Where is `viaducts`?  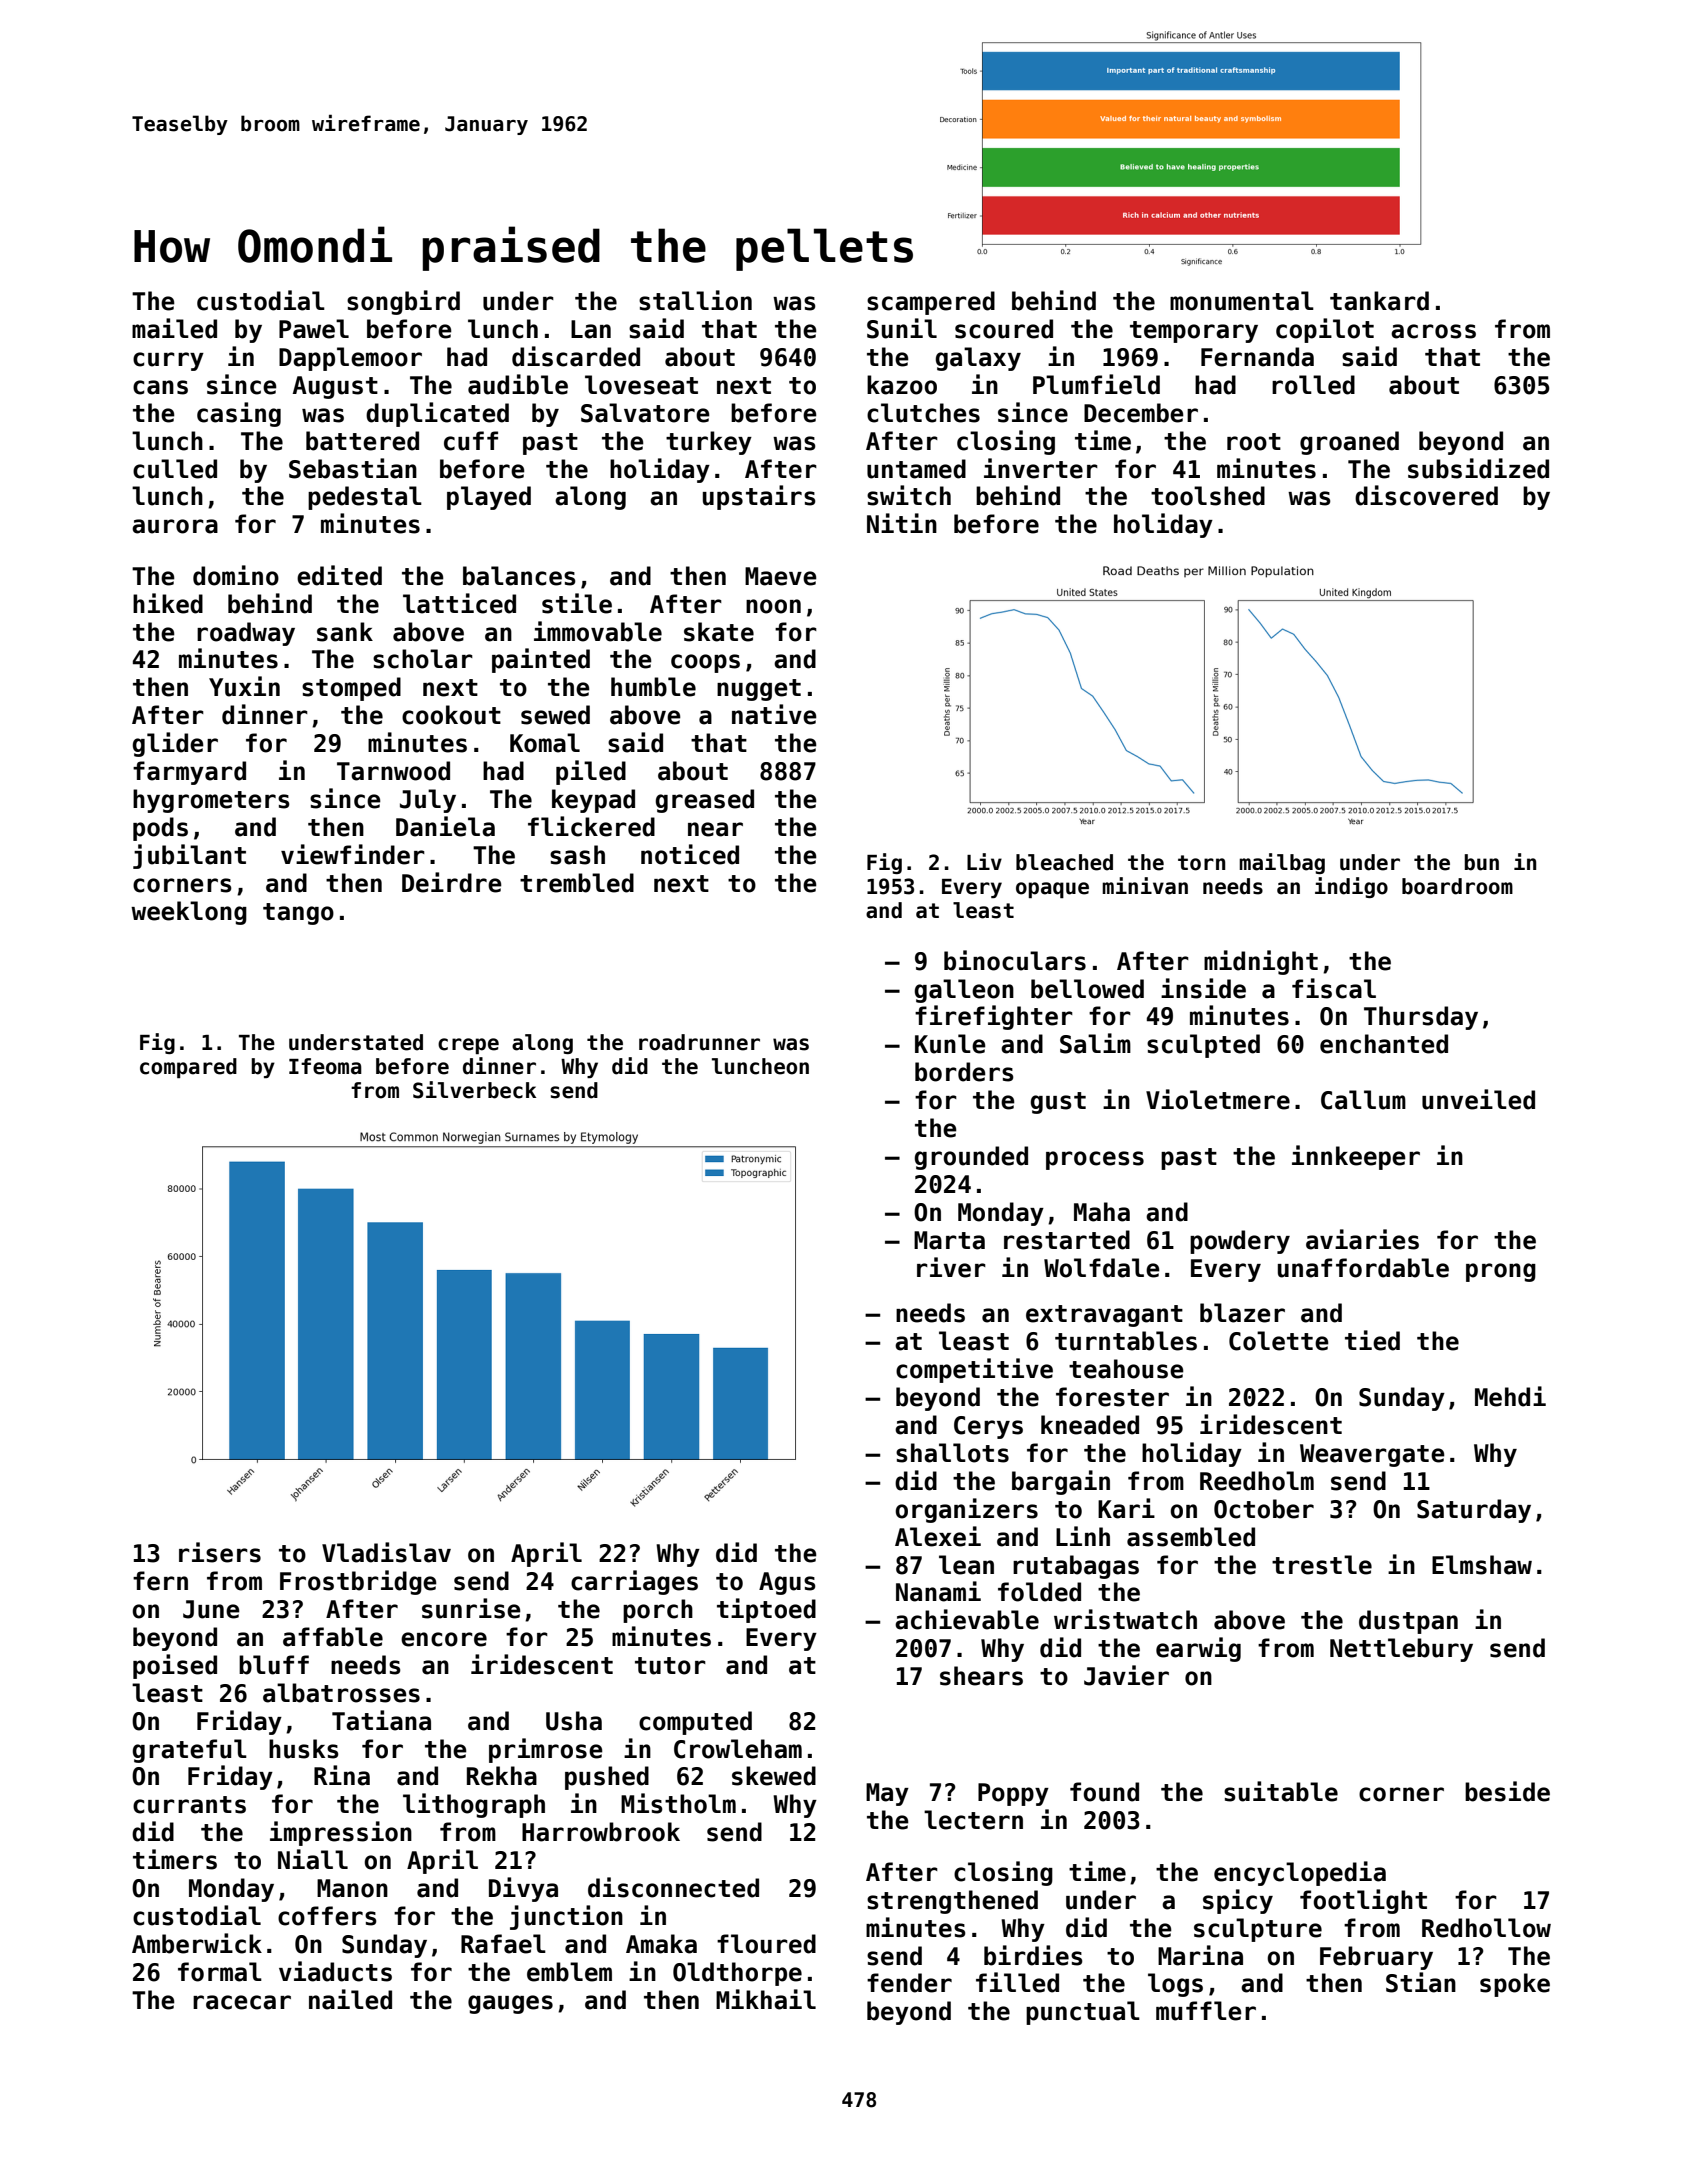
viaducts is located at coordinates (335, 1971).
